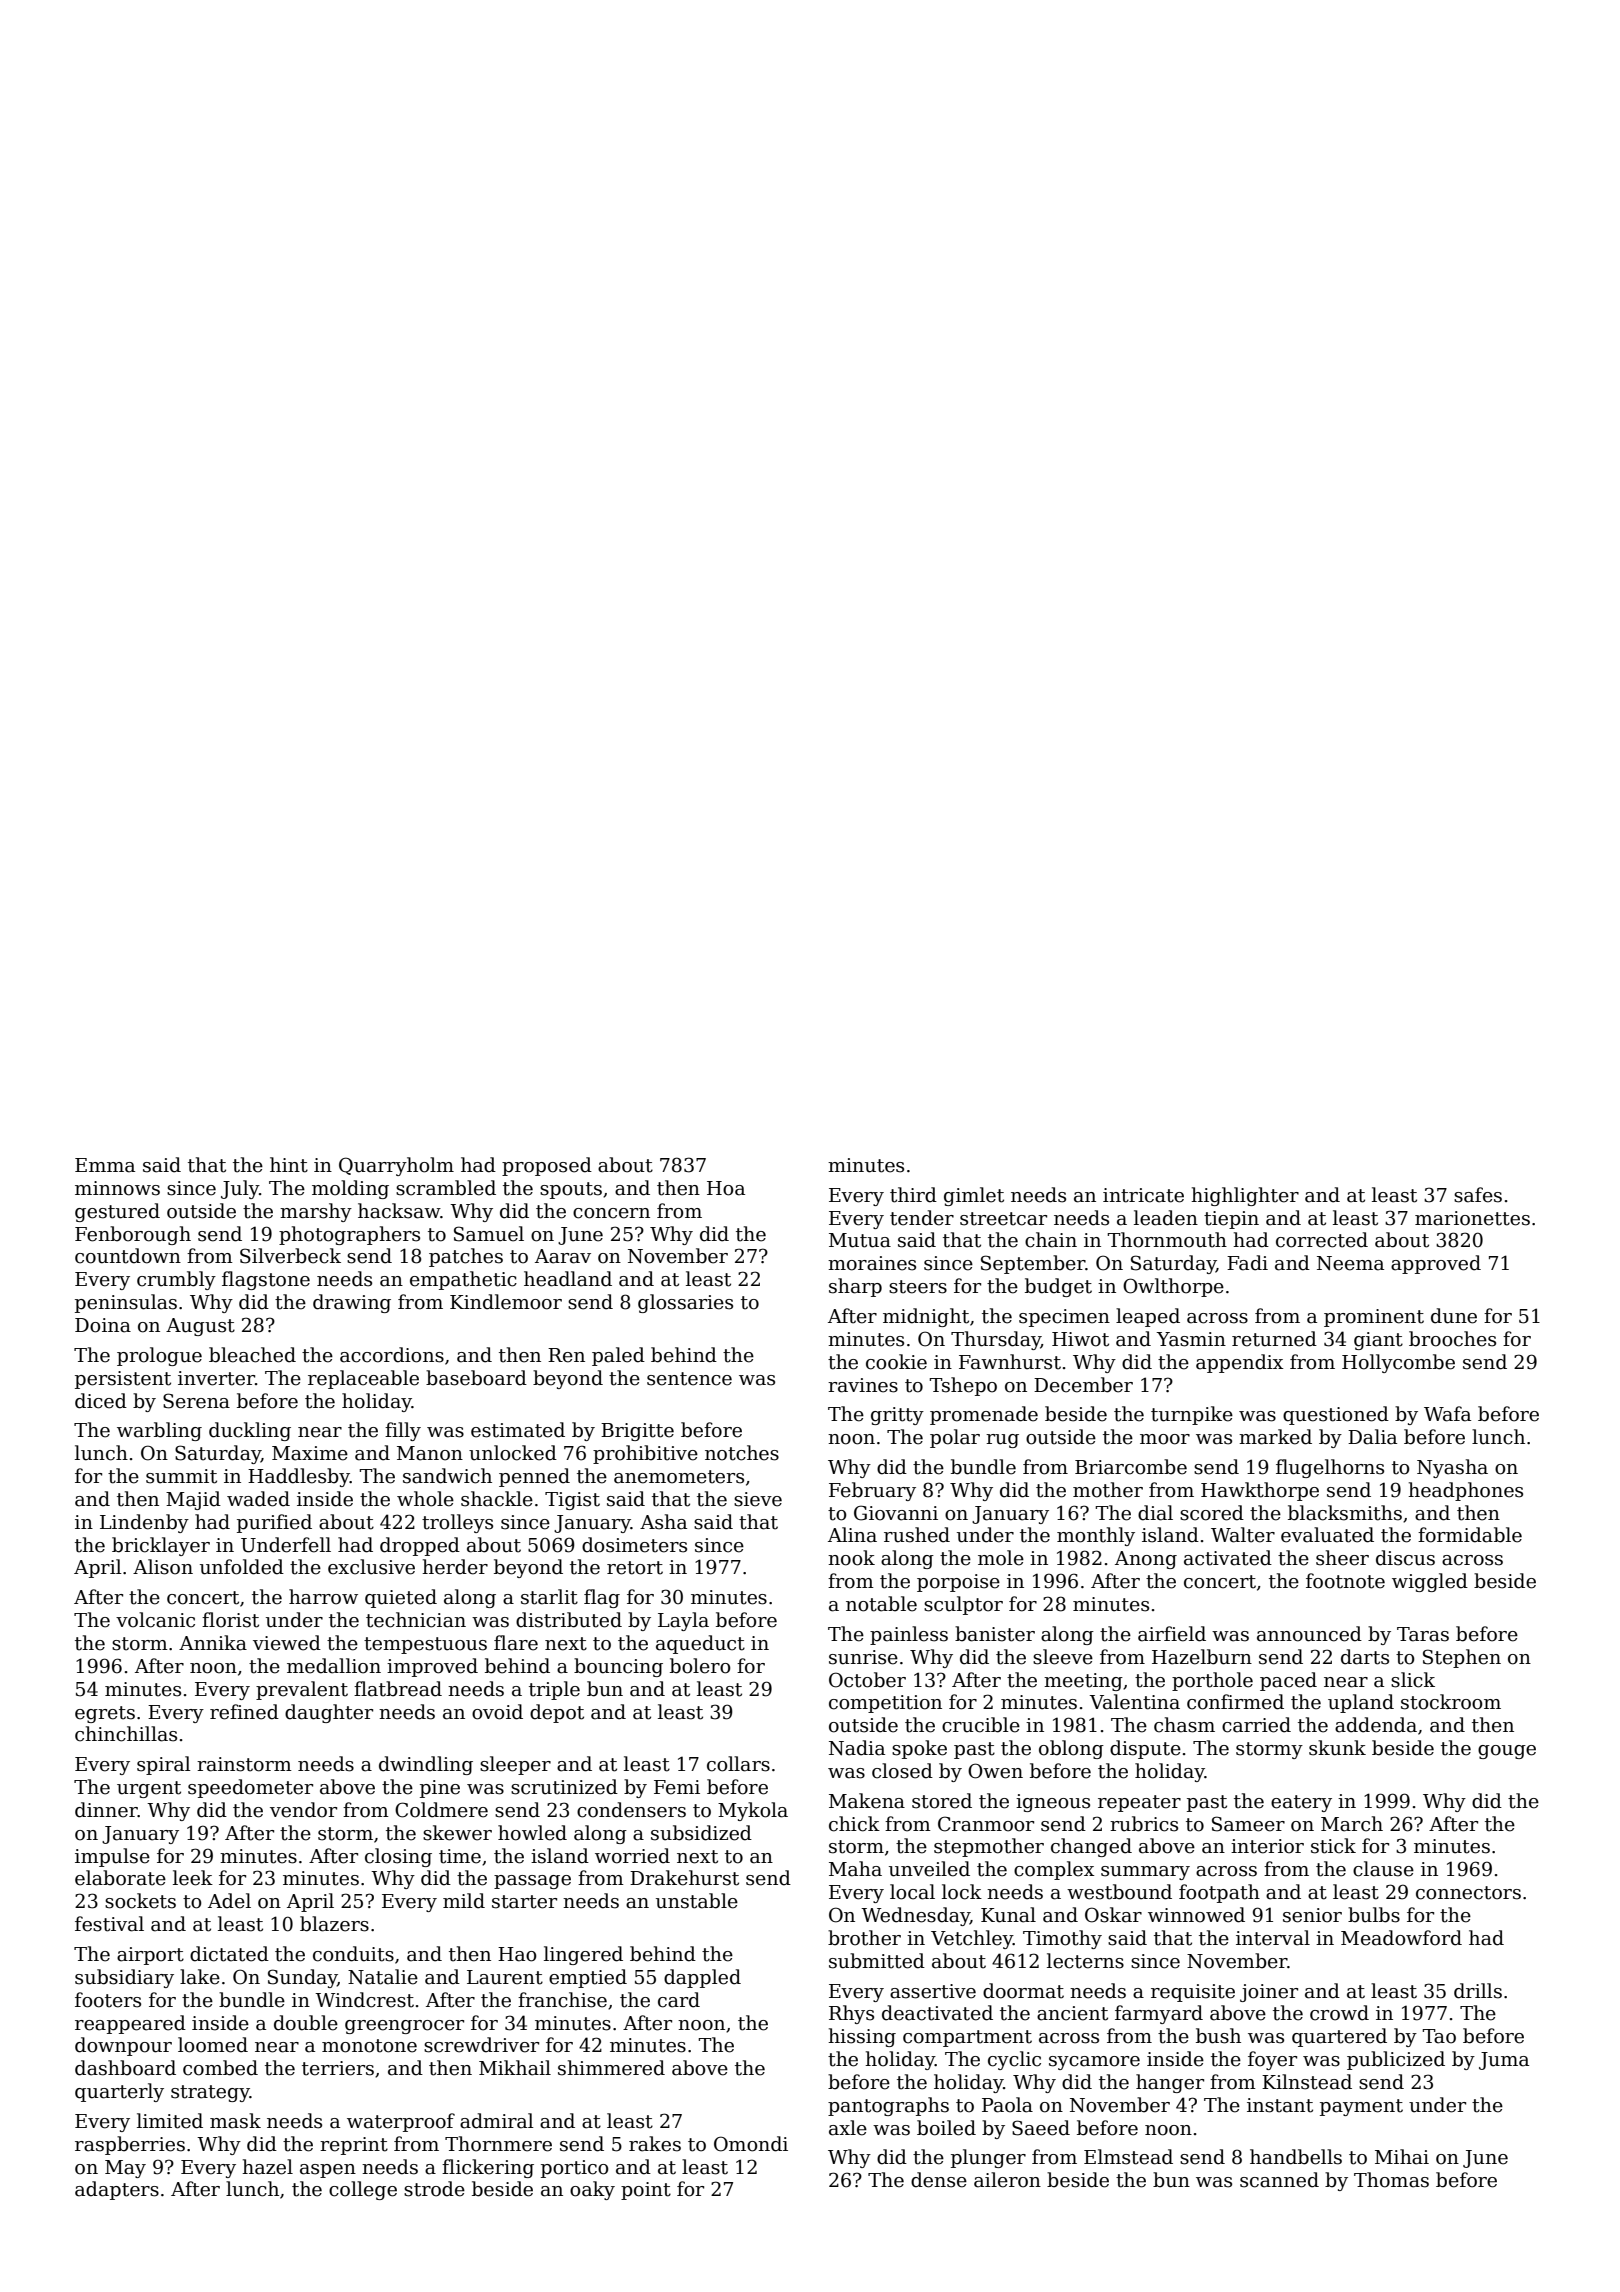 The image size is (1620, 2292). What do you see at coordinates (751, 2144) in the screenshot?
I see `Omondi` at bounding box center [751, 2144].
